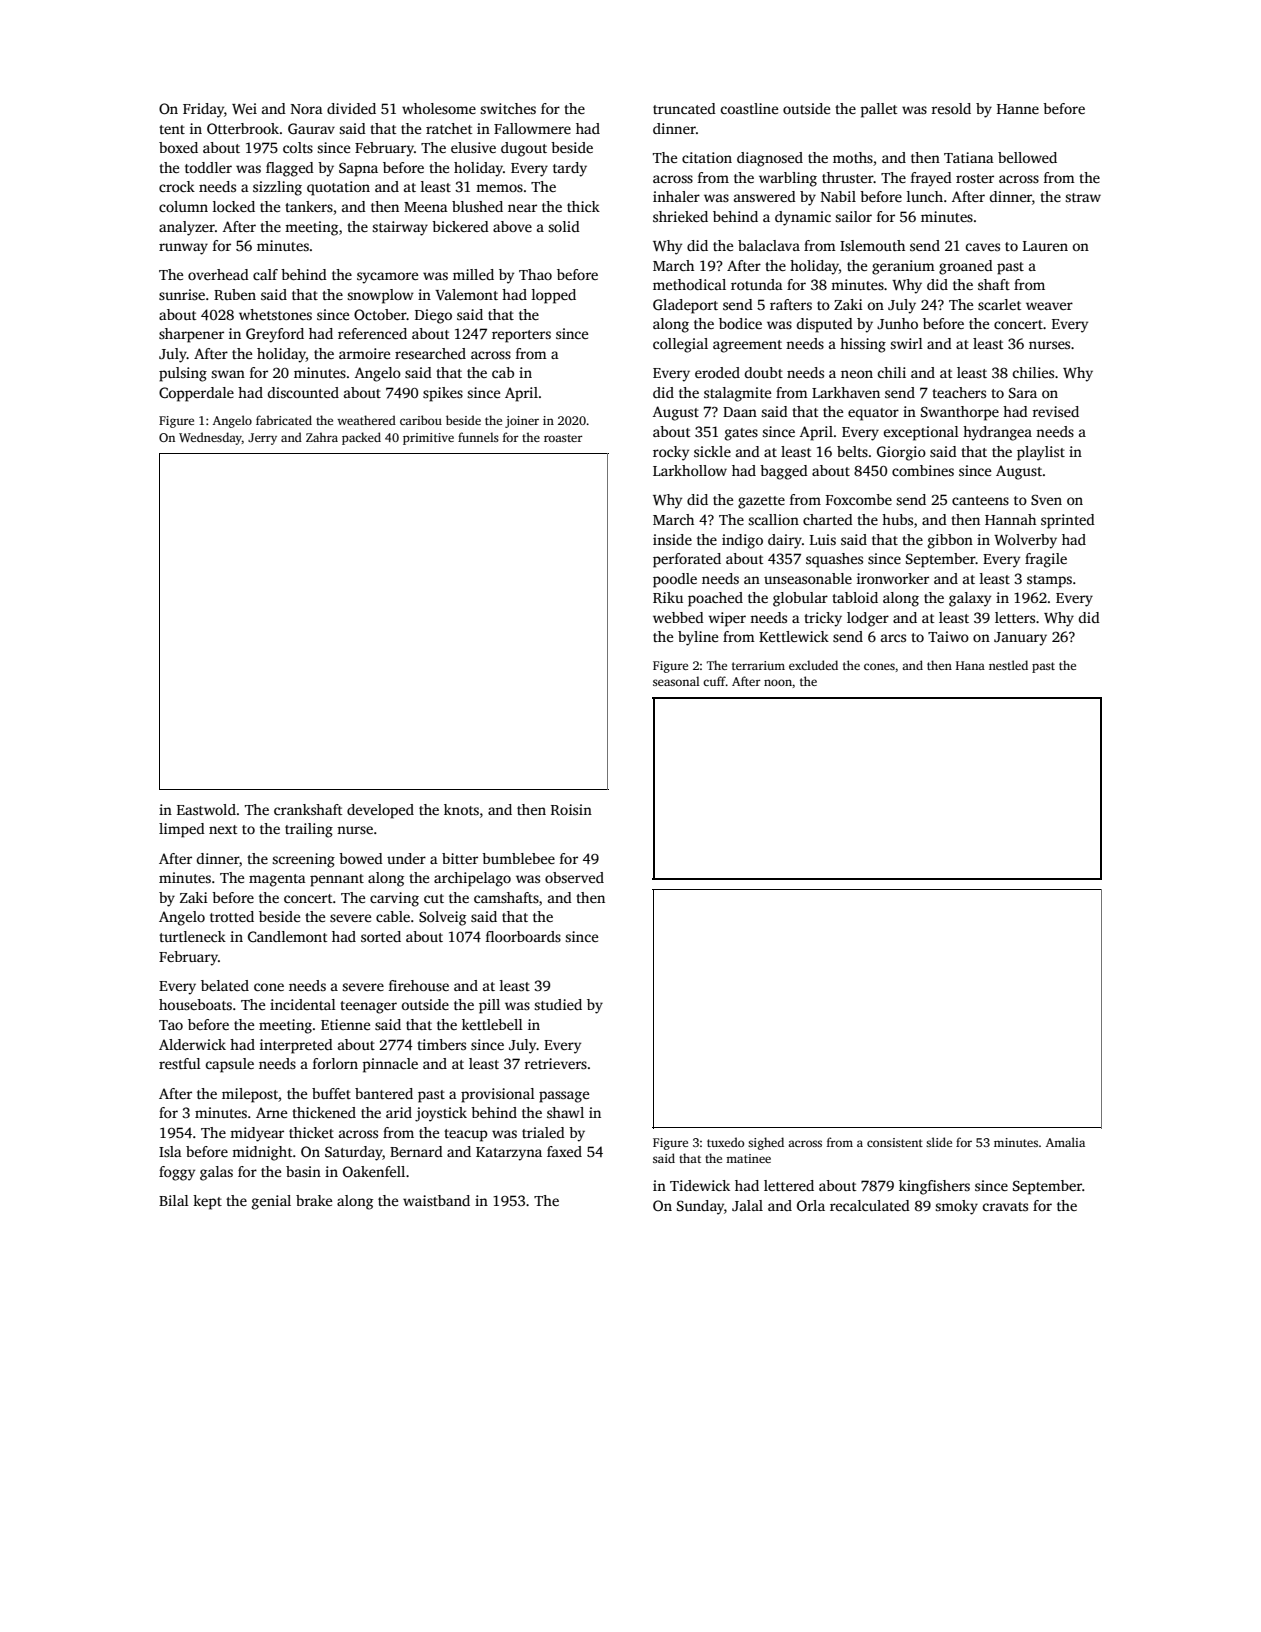 This image has height=1632, width=1261. I want to click on slide, so click(939, 1142).
